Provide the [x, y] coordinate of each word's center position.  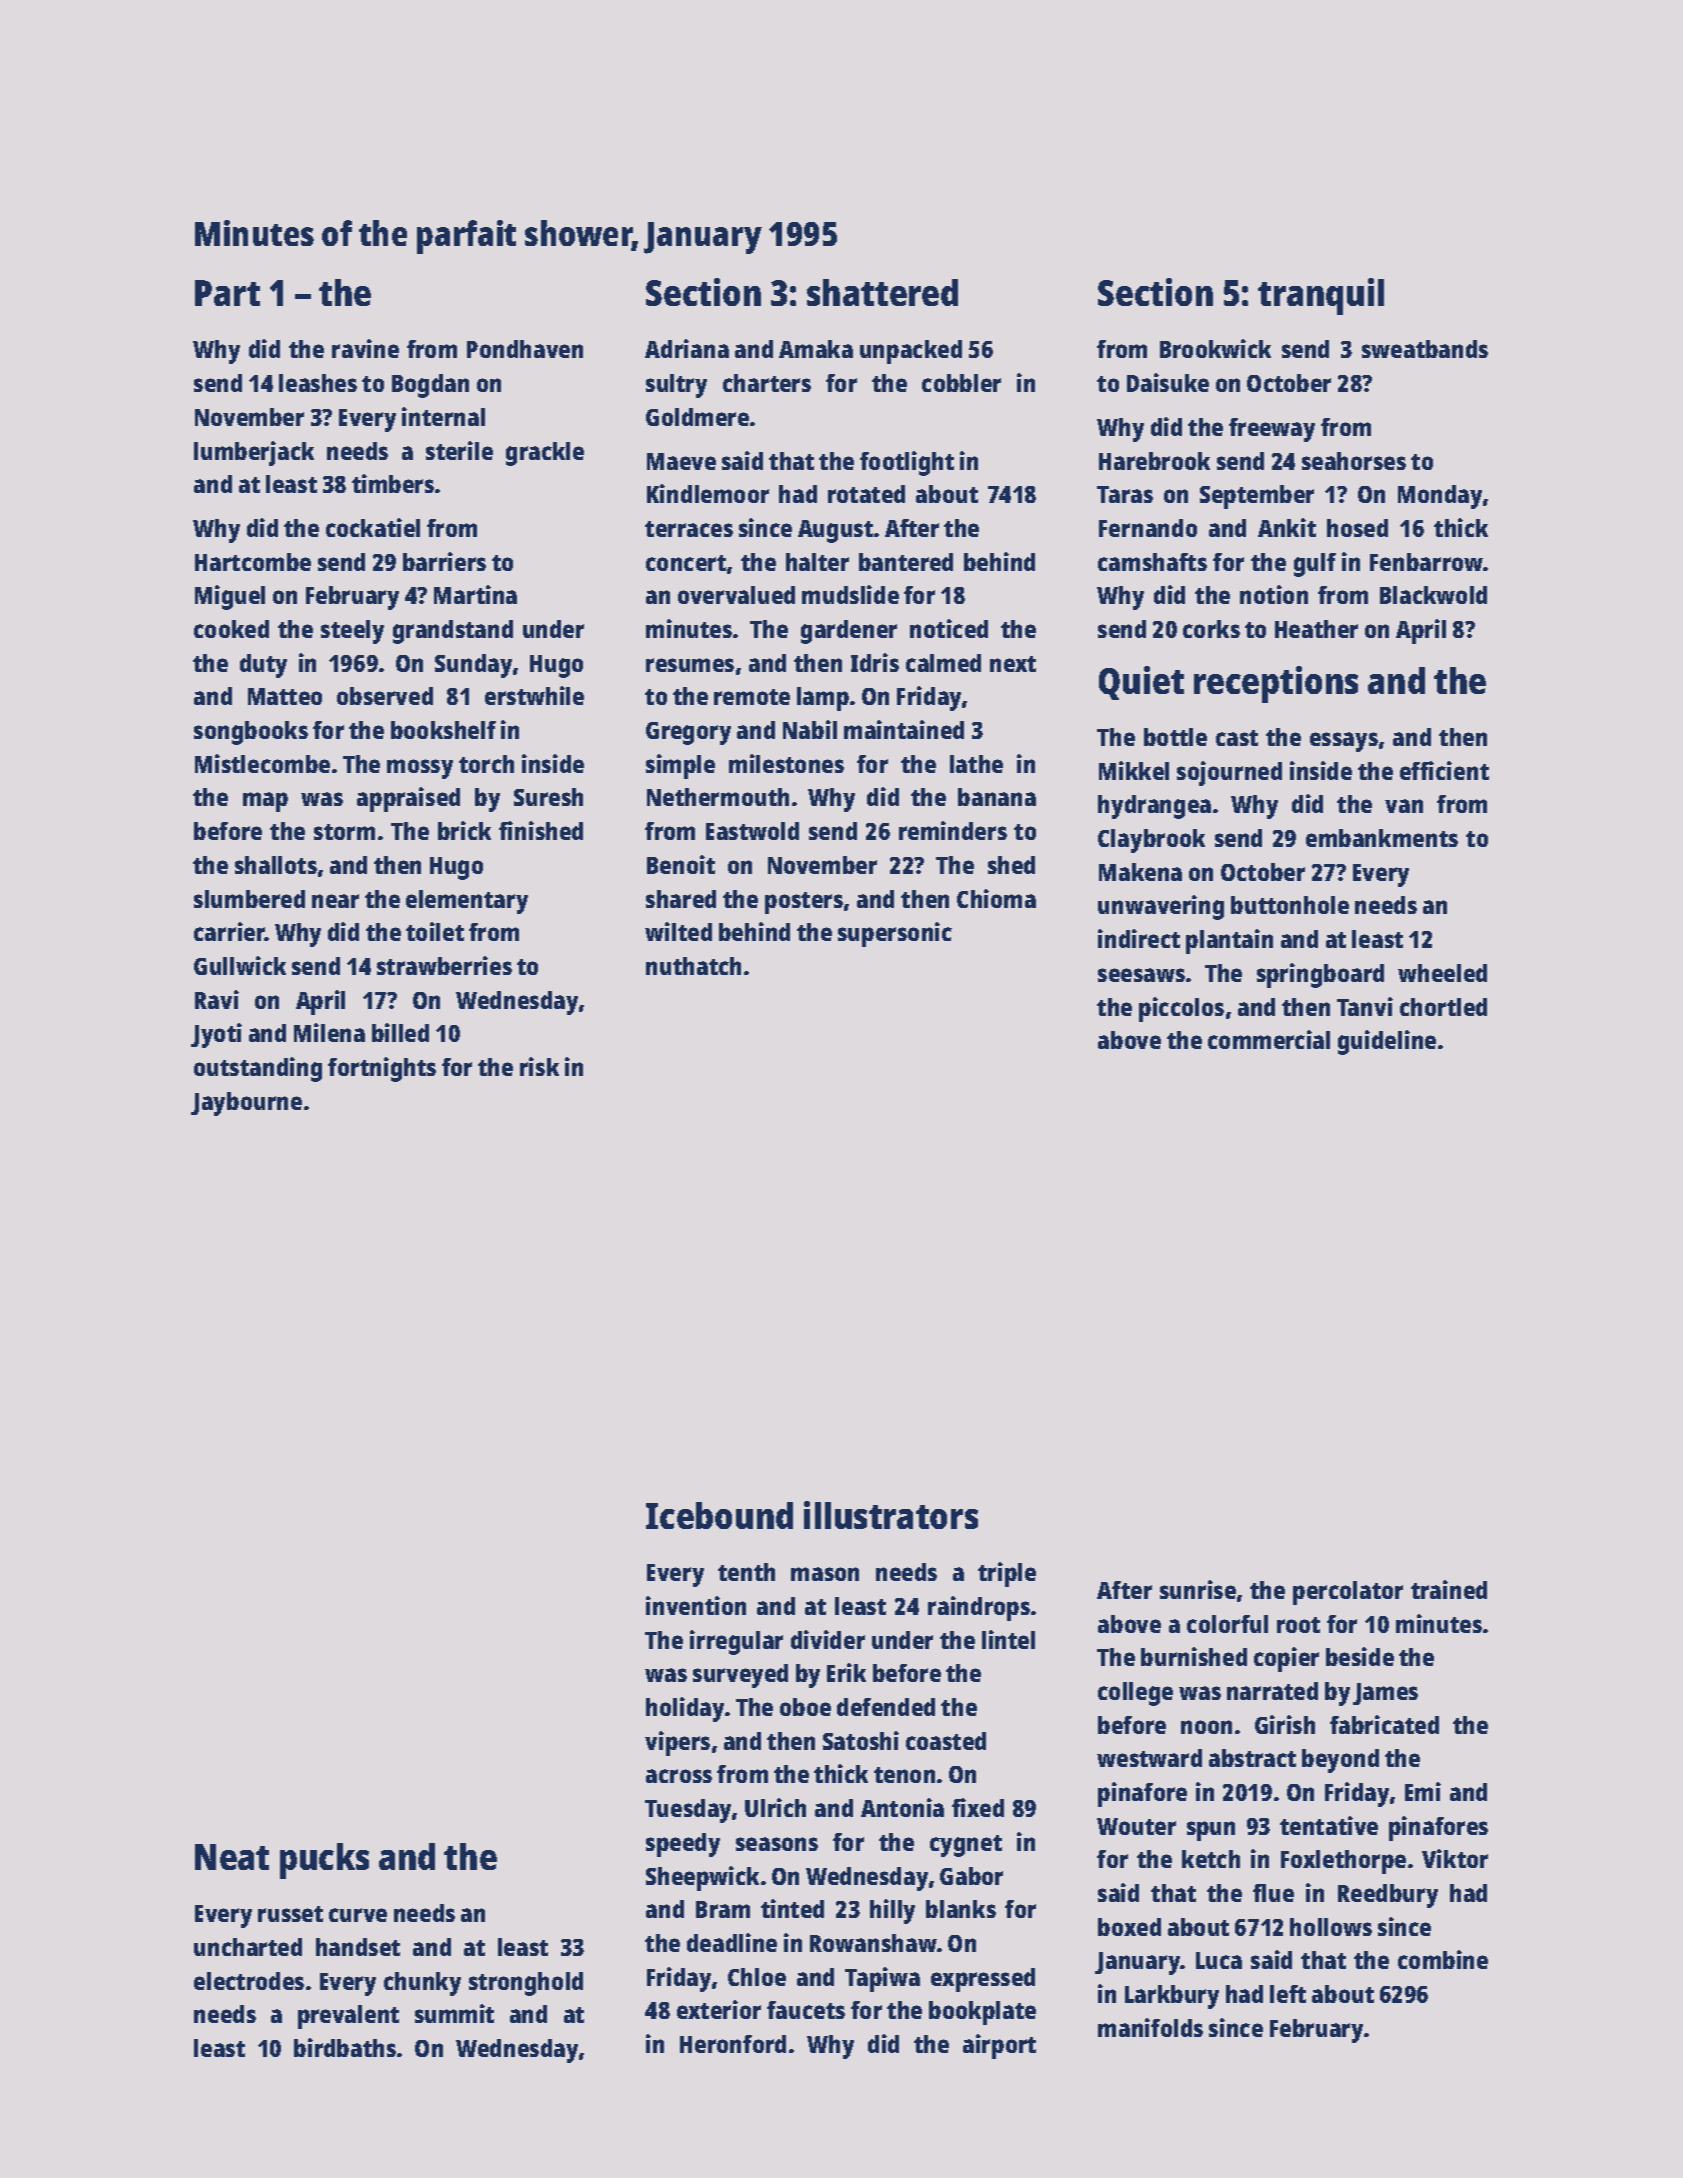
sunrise [1198, 1589]
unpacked [911, 352]
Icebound [719, 1515]
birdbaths [345, 2047]
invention [696, 1605]
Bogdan [430, 386]
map [265, 802]
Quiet [1141, 683]
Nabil [810, 729]
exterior [719, 2009]
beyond [1340, 1761]
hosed [1357, 528]
